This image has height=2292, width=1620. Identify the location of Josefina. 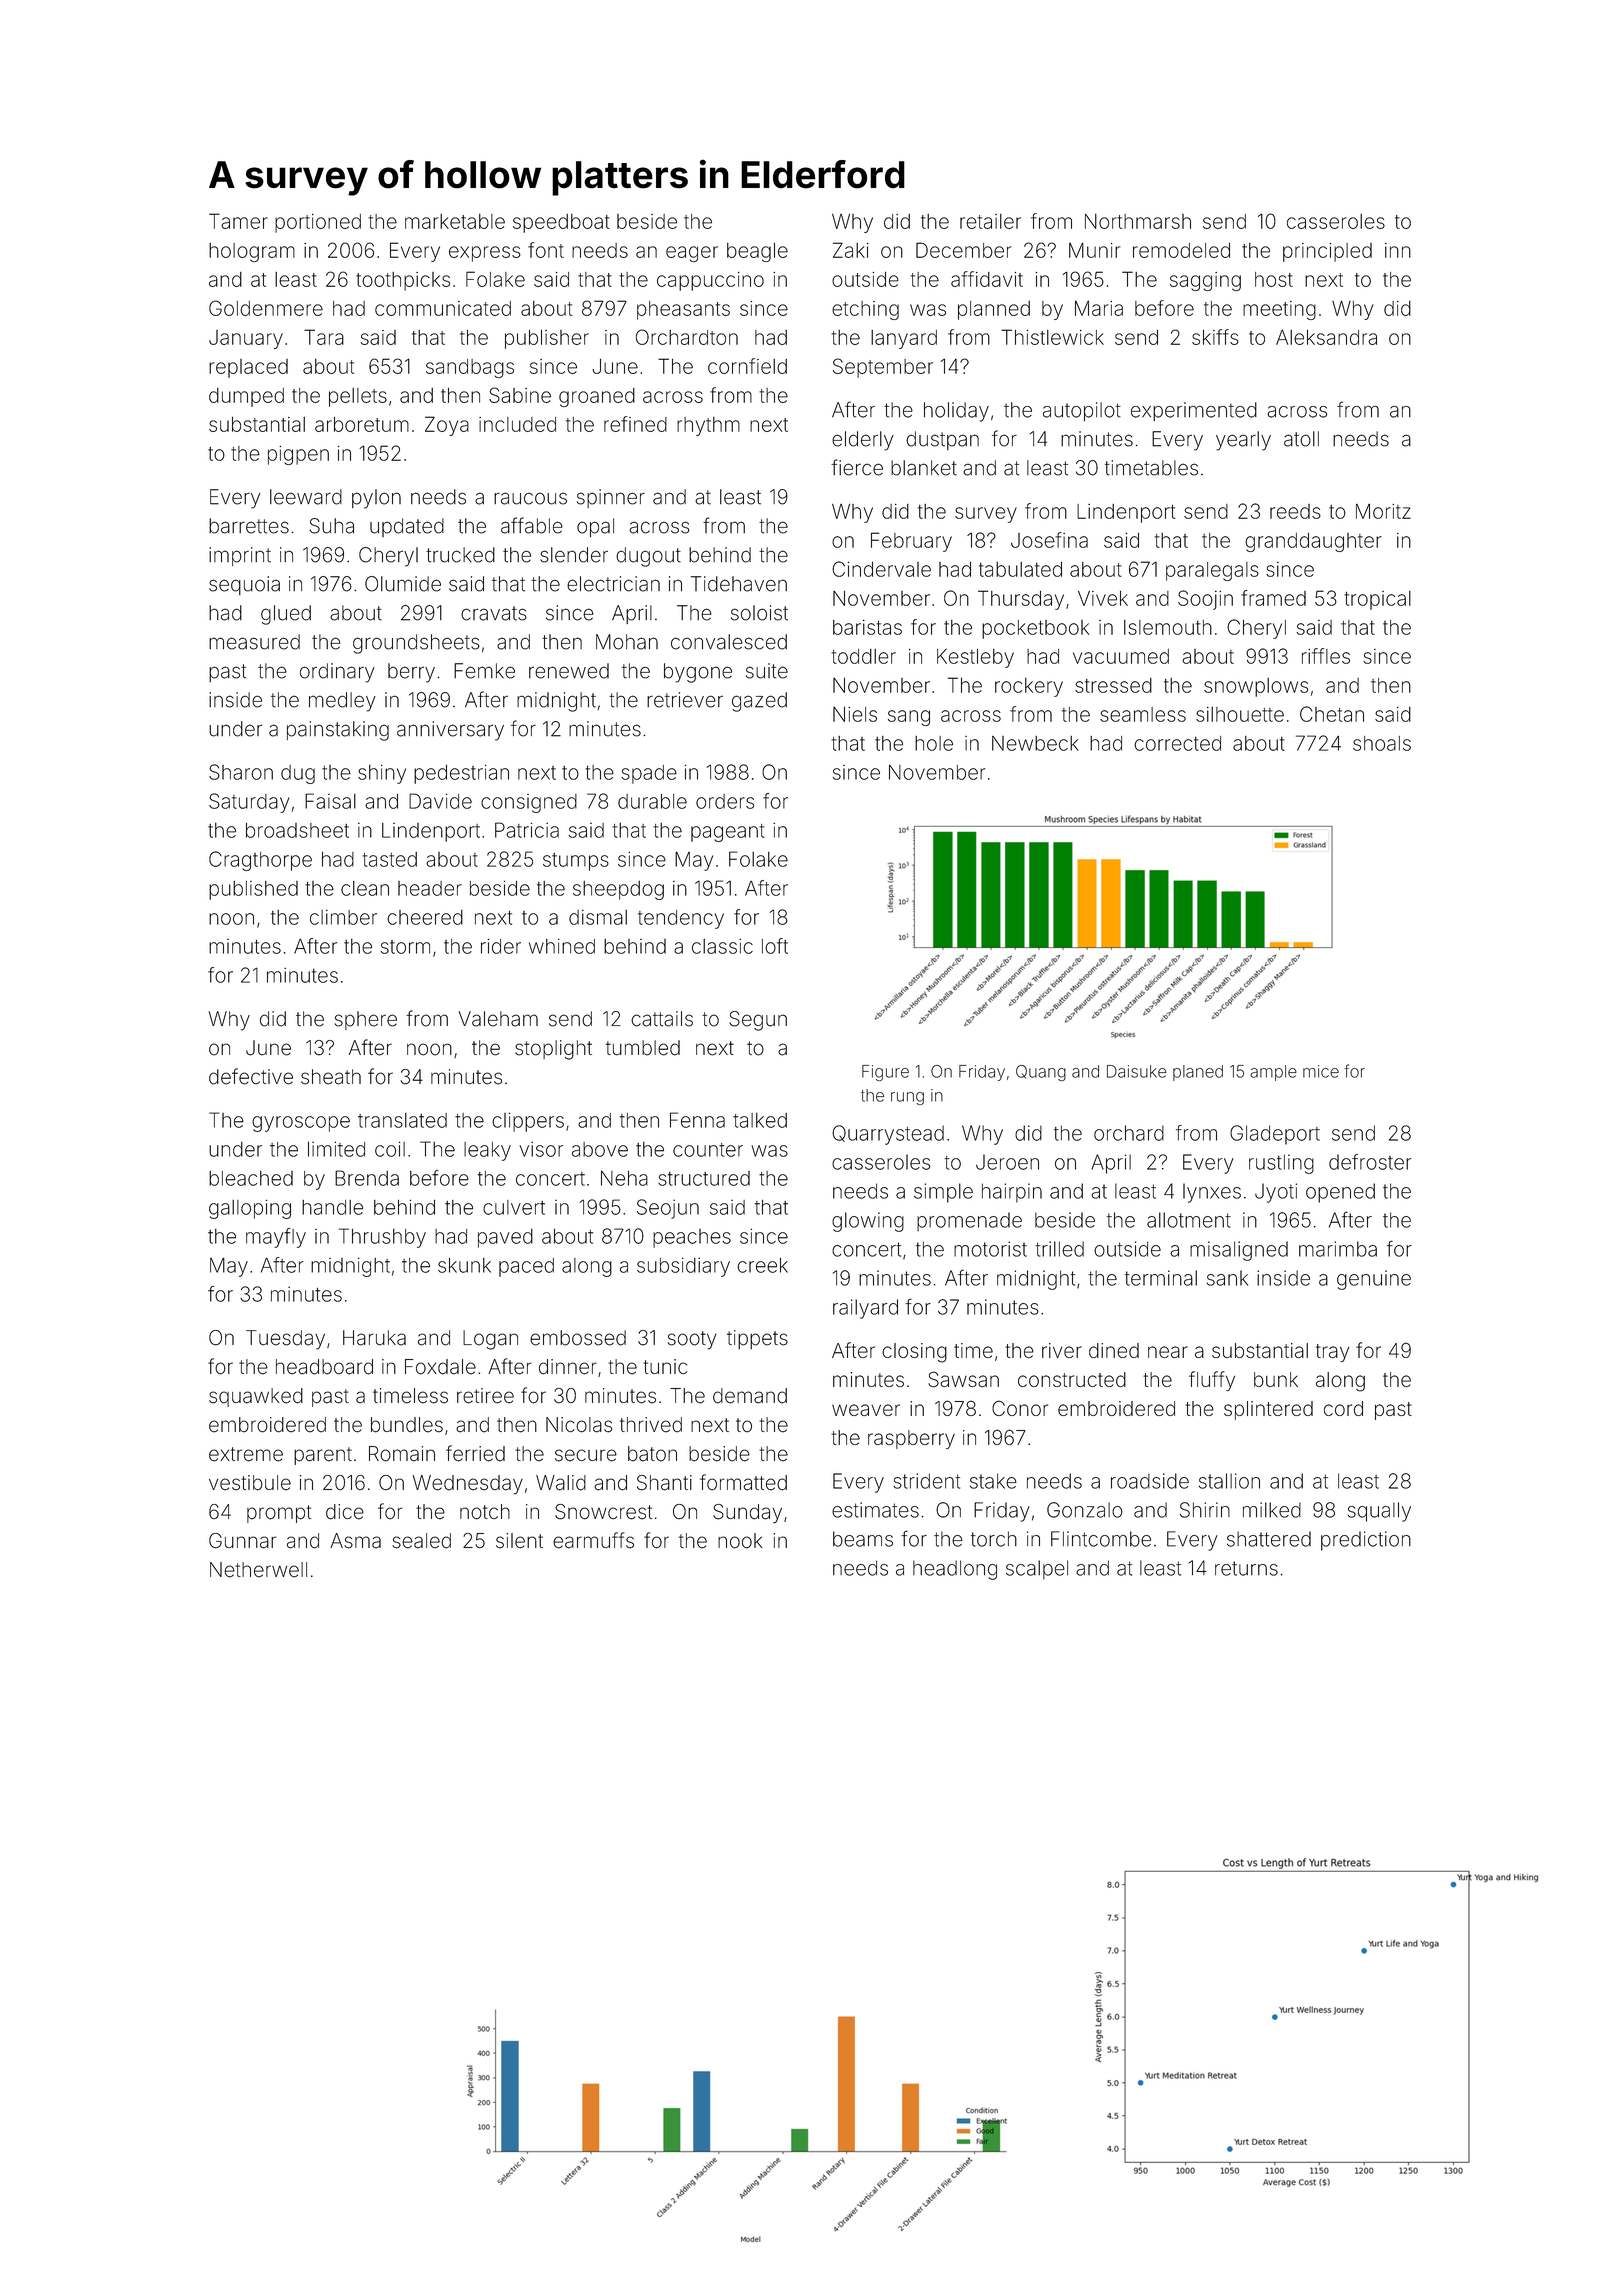
(1049, 540).
